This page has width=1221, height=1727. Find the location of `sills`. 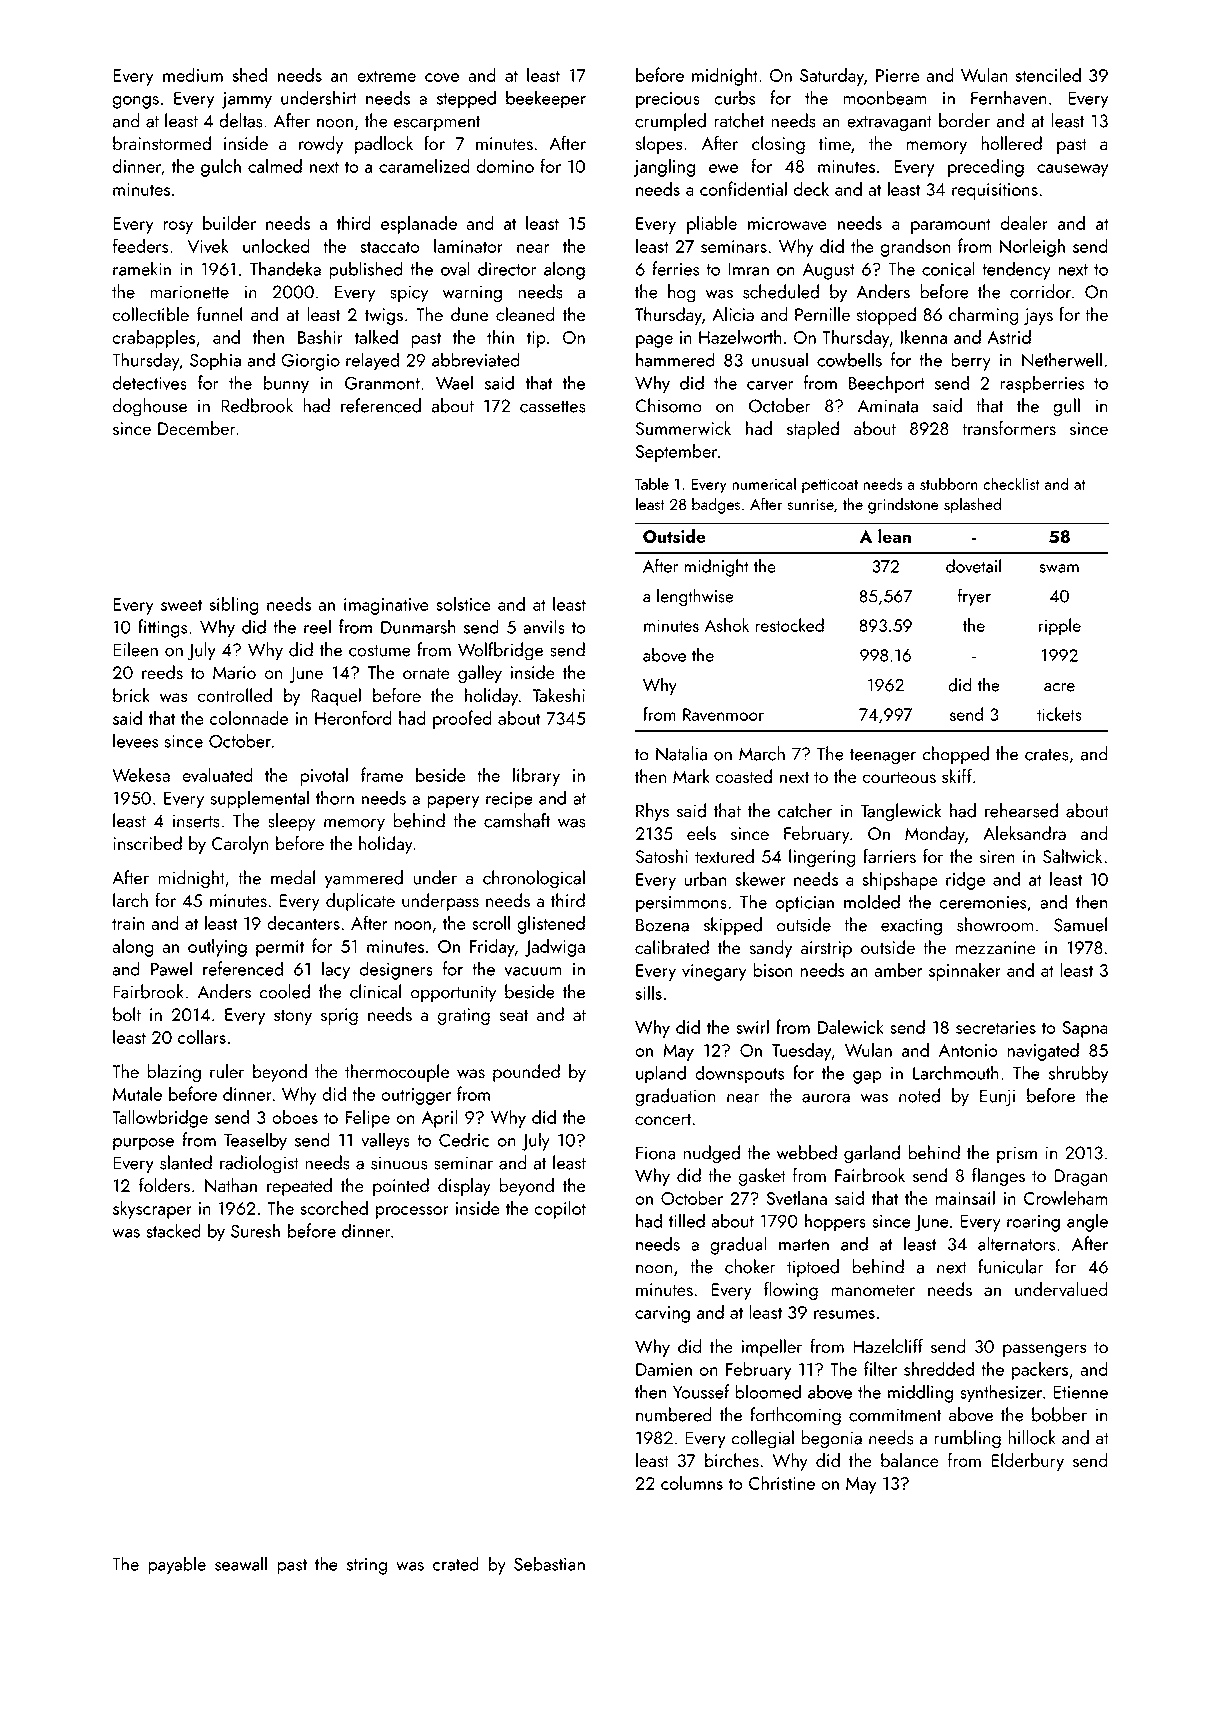

sills is located at coordinates (649, 992).
